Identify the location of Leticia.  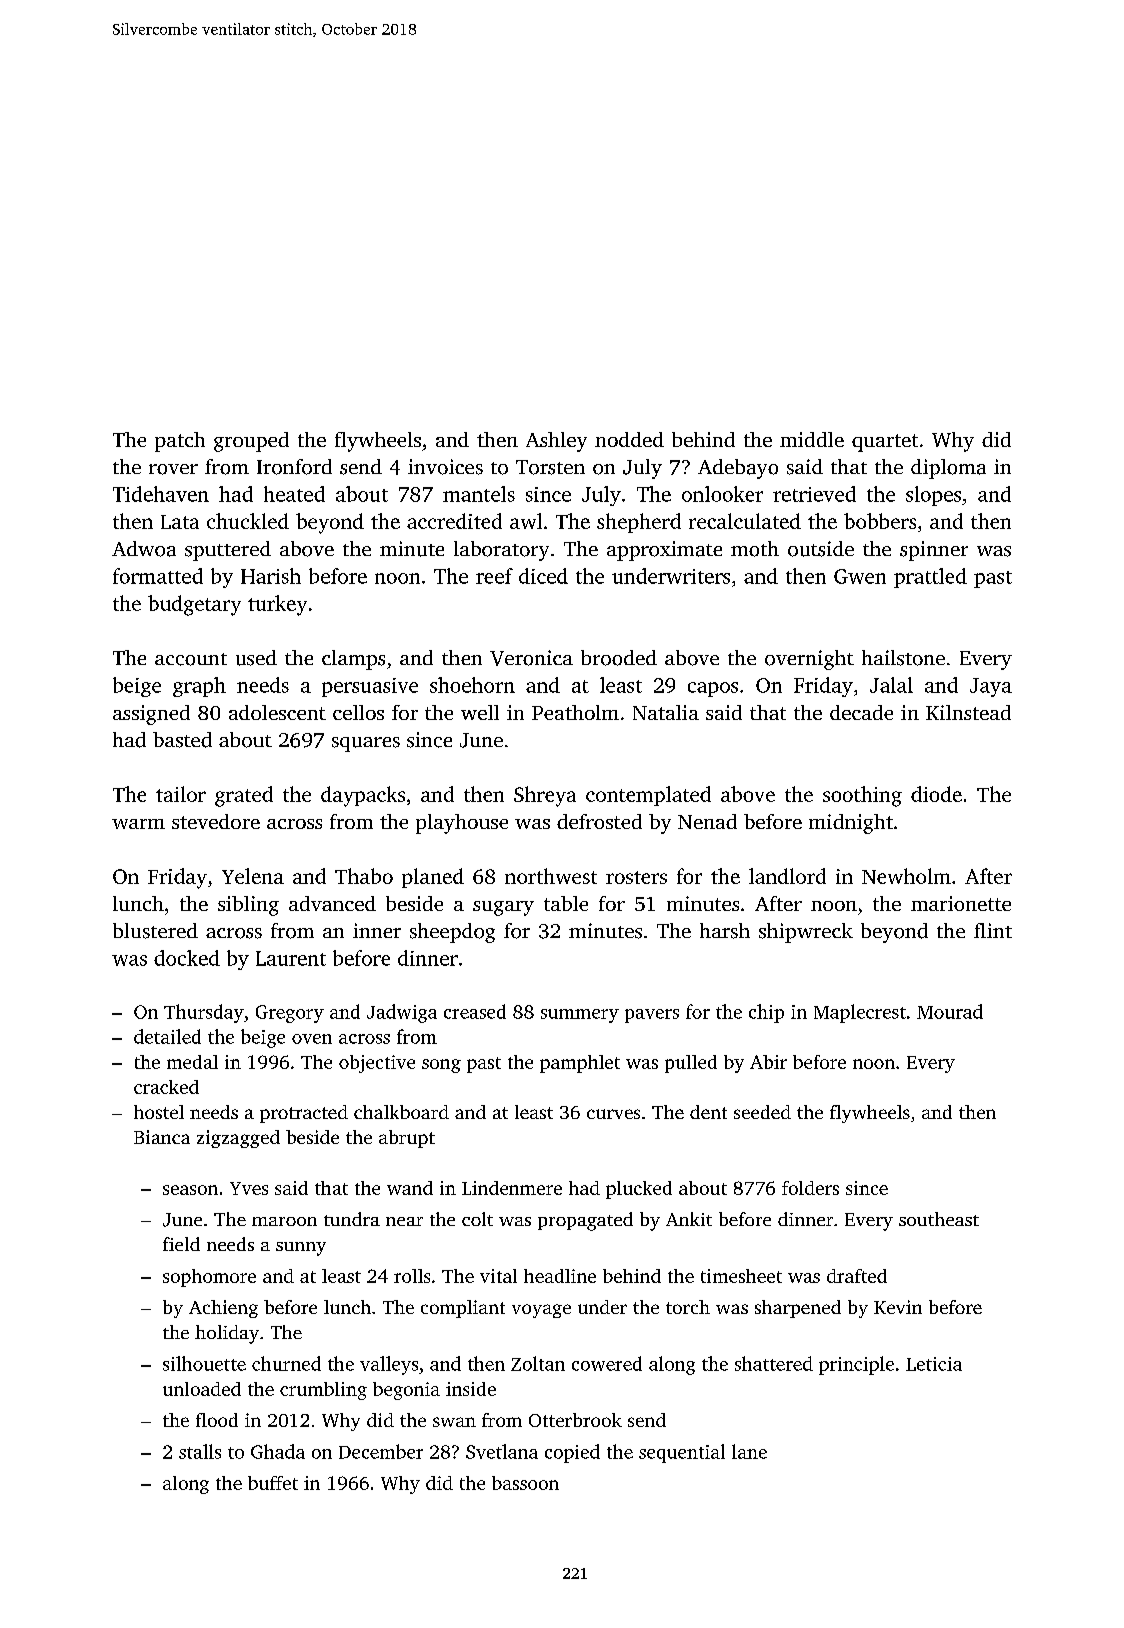
(934, 1364).
